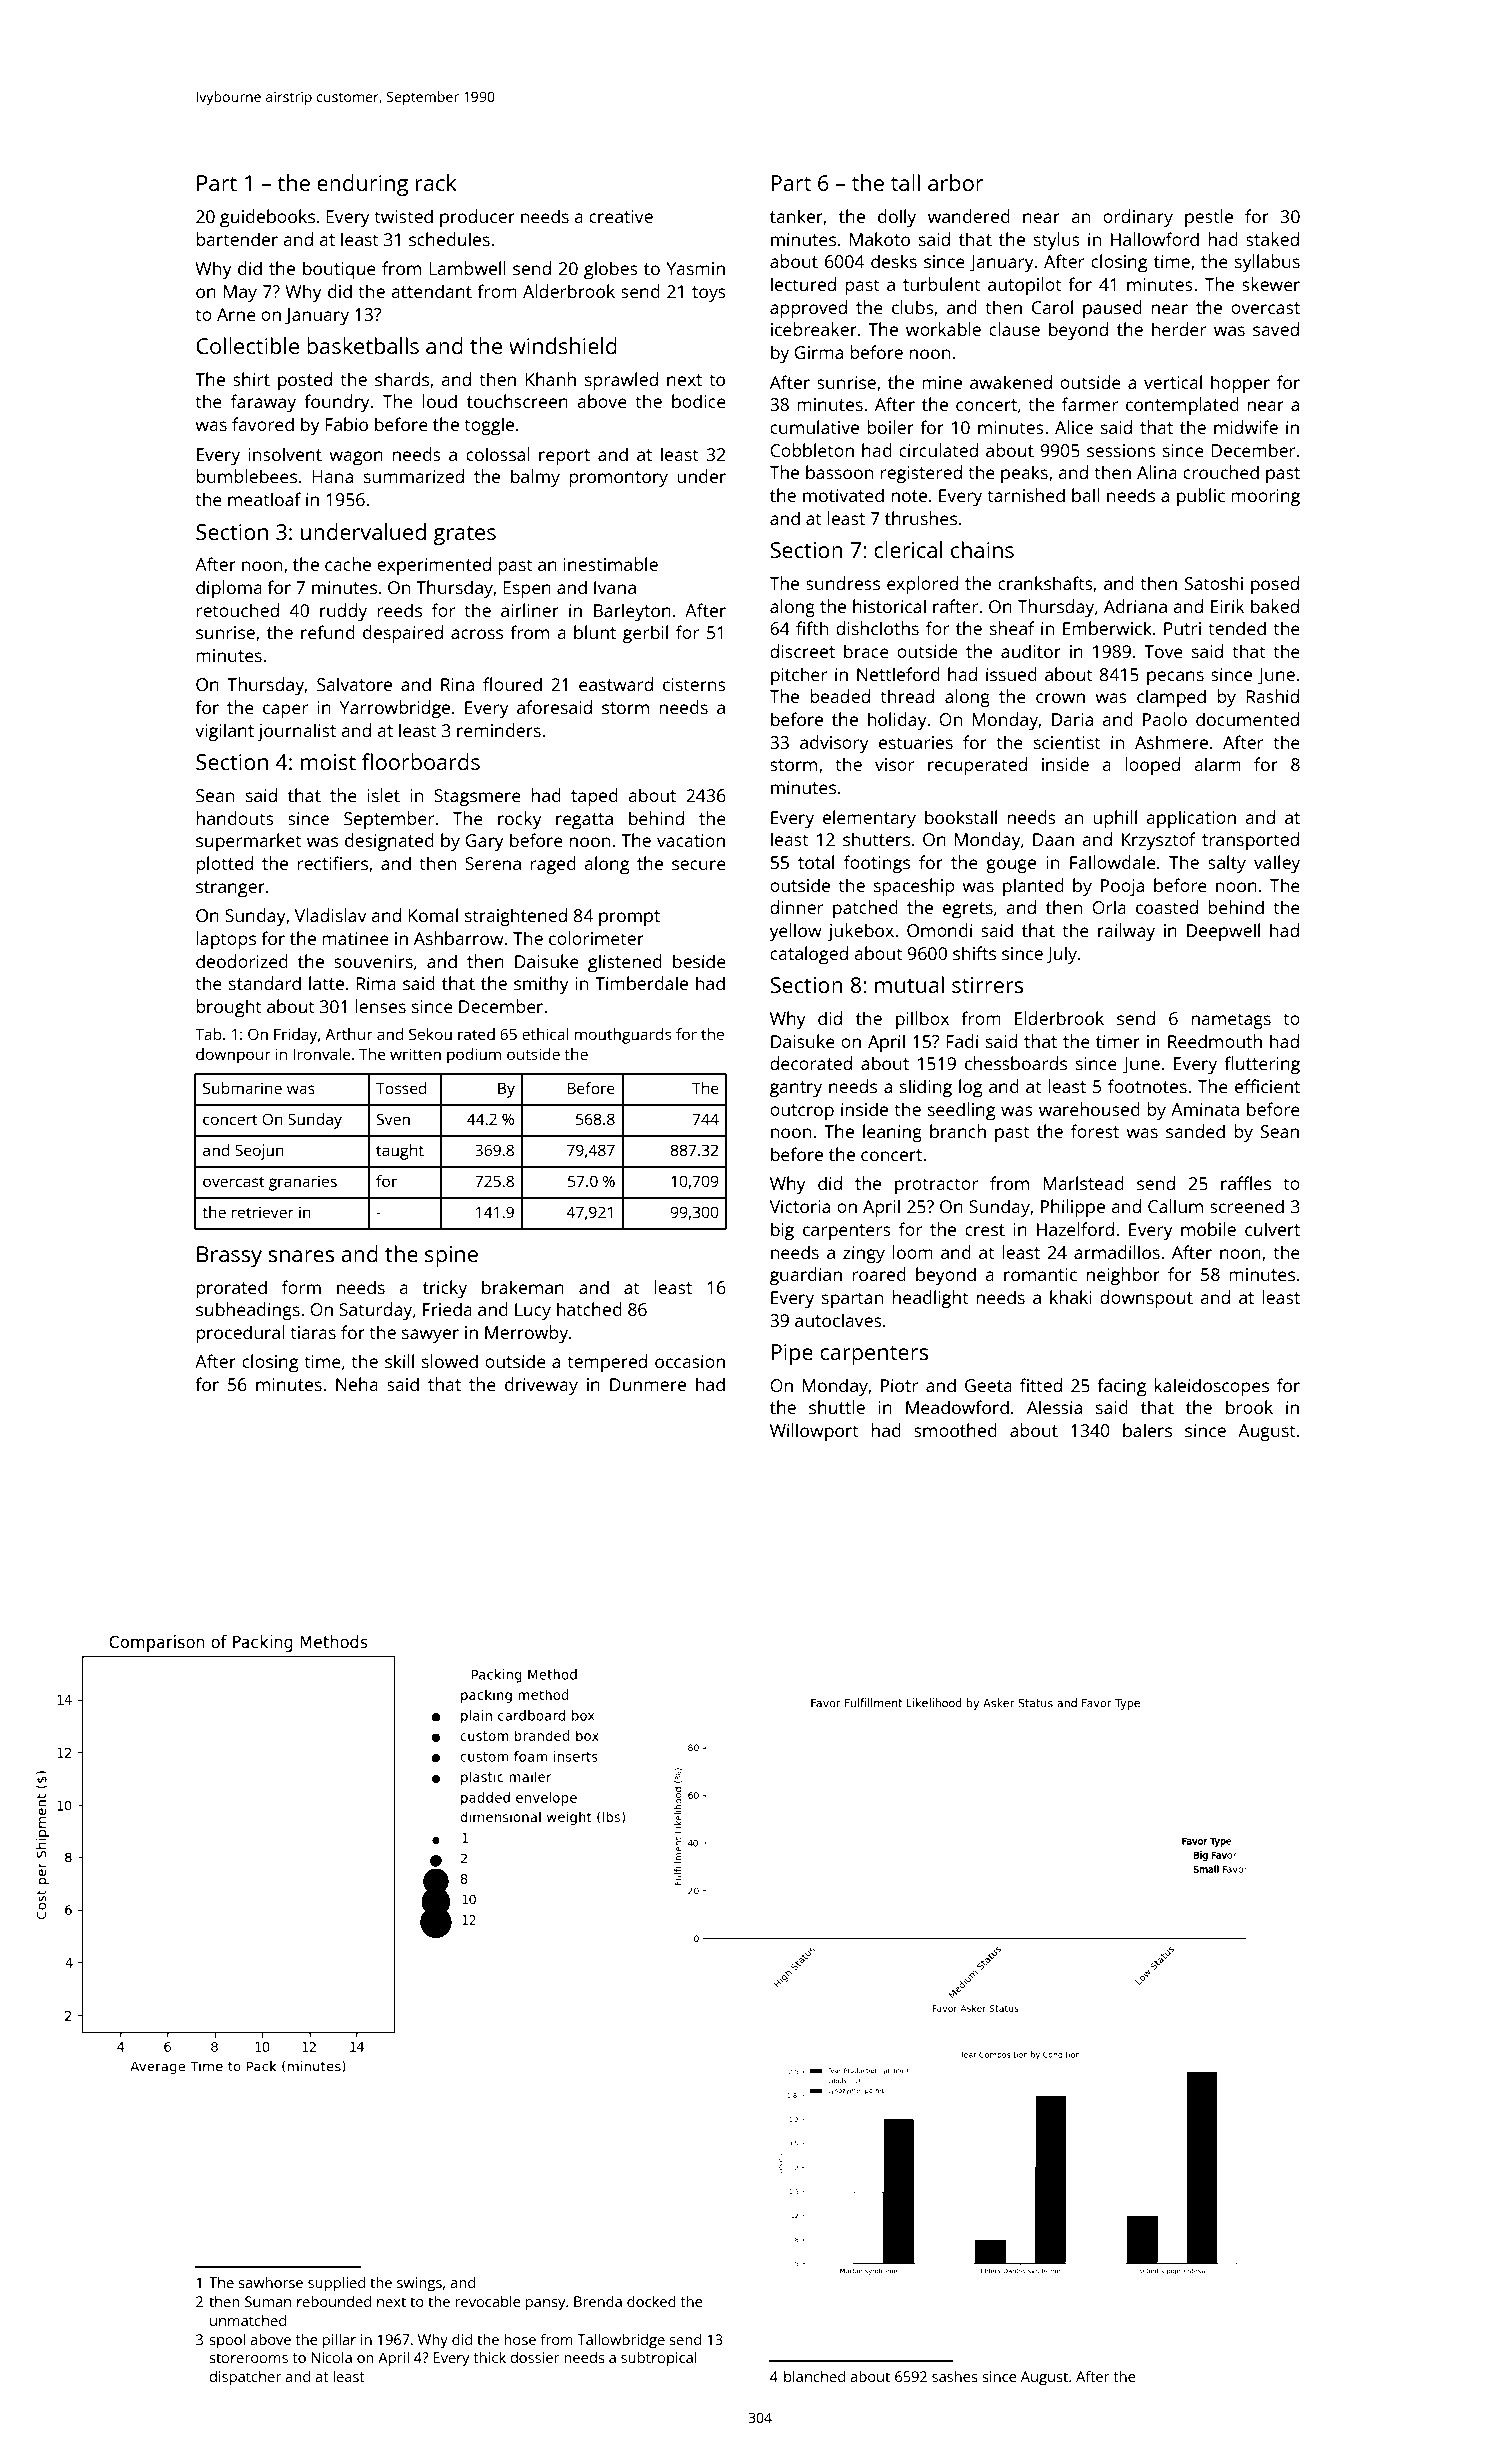 Image resolution: width=1496 pixels, height=2464 pixels. I want to click on mobile, so click(1208, 1229).
